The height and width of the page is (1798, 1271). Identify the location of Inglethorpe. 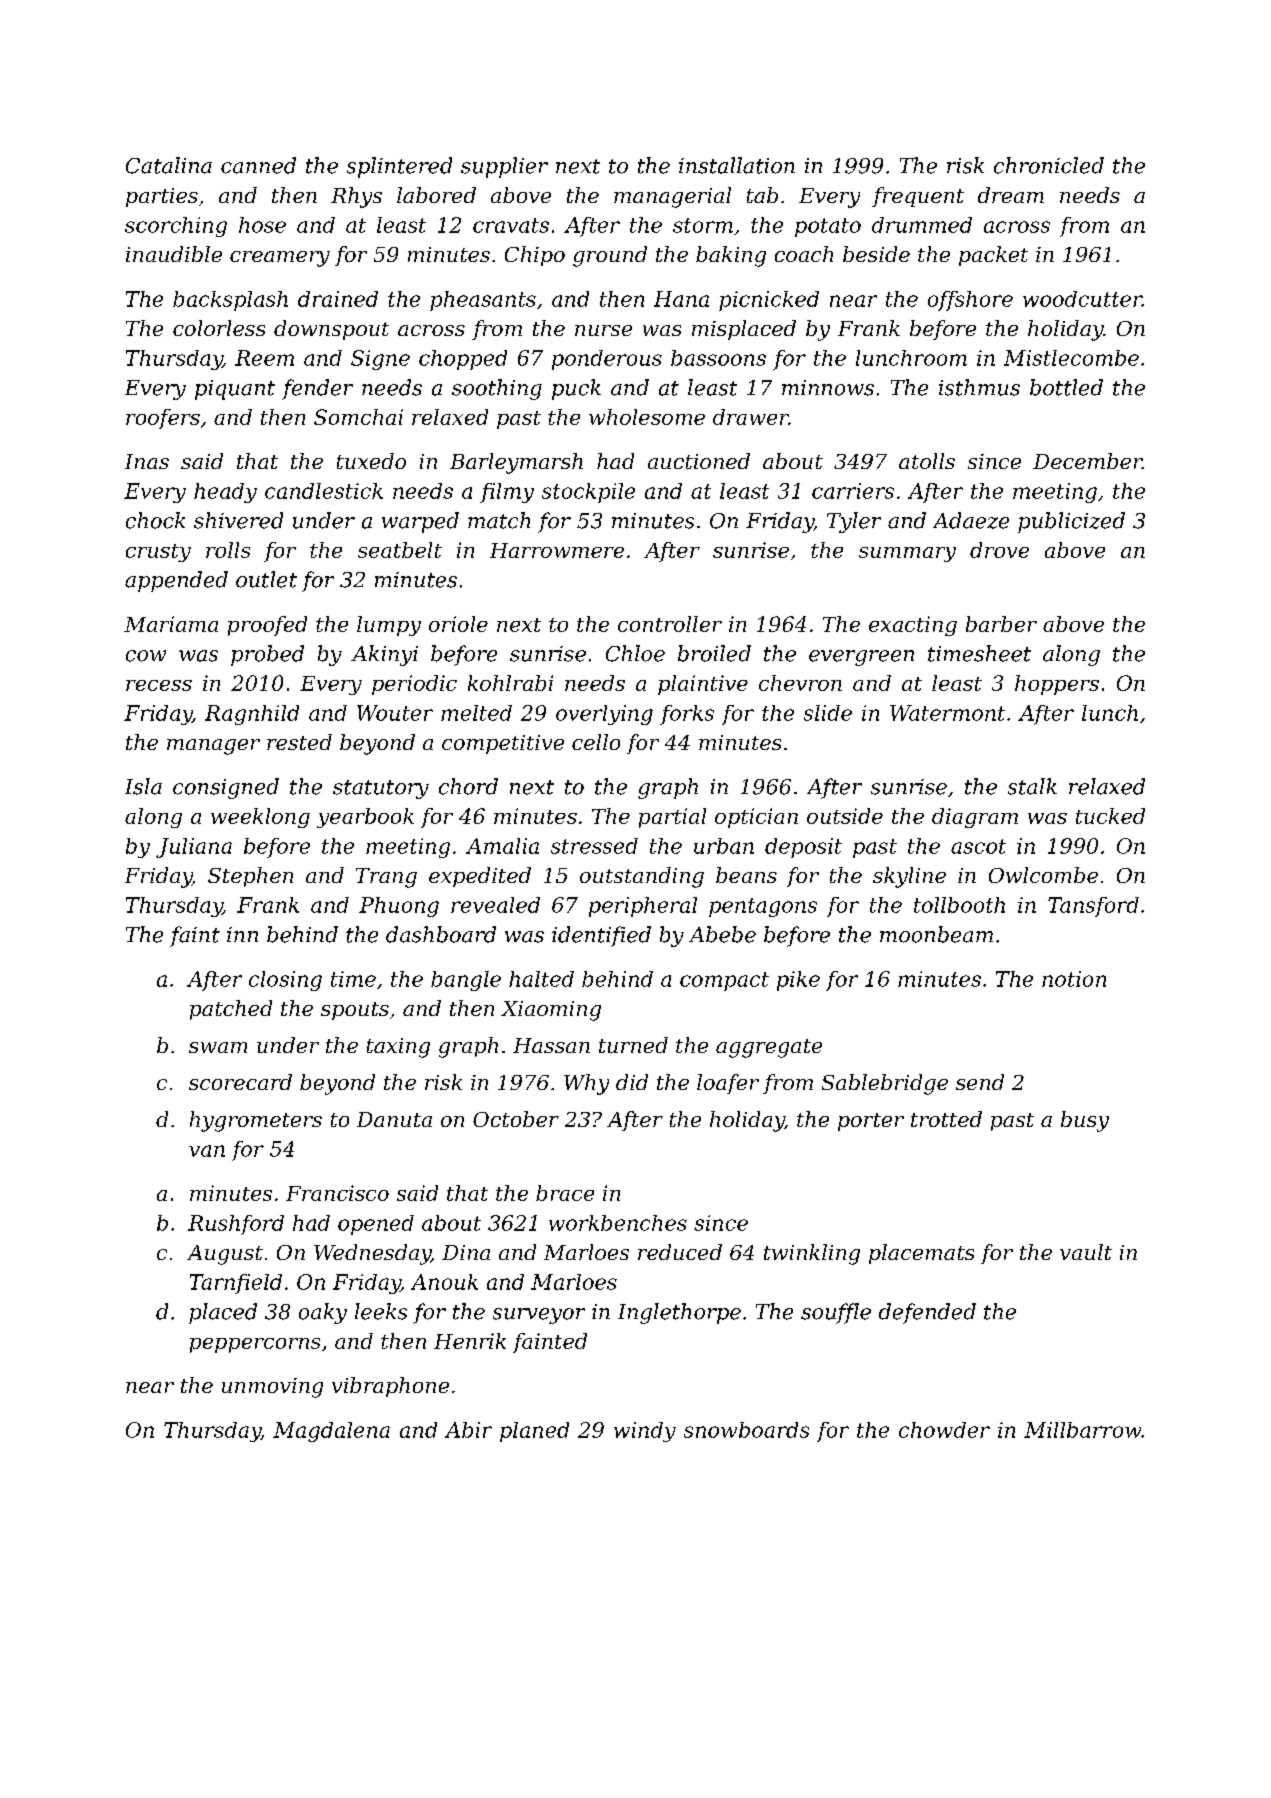
(679, 1313).
